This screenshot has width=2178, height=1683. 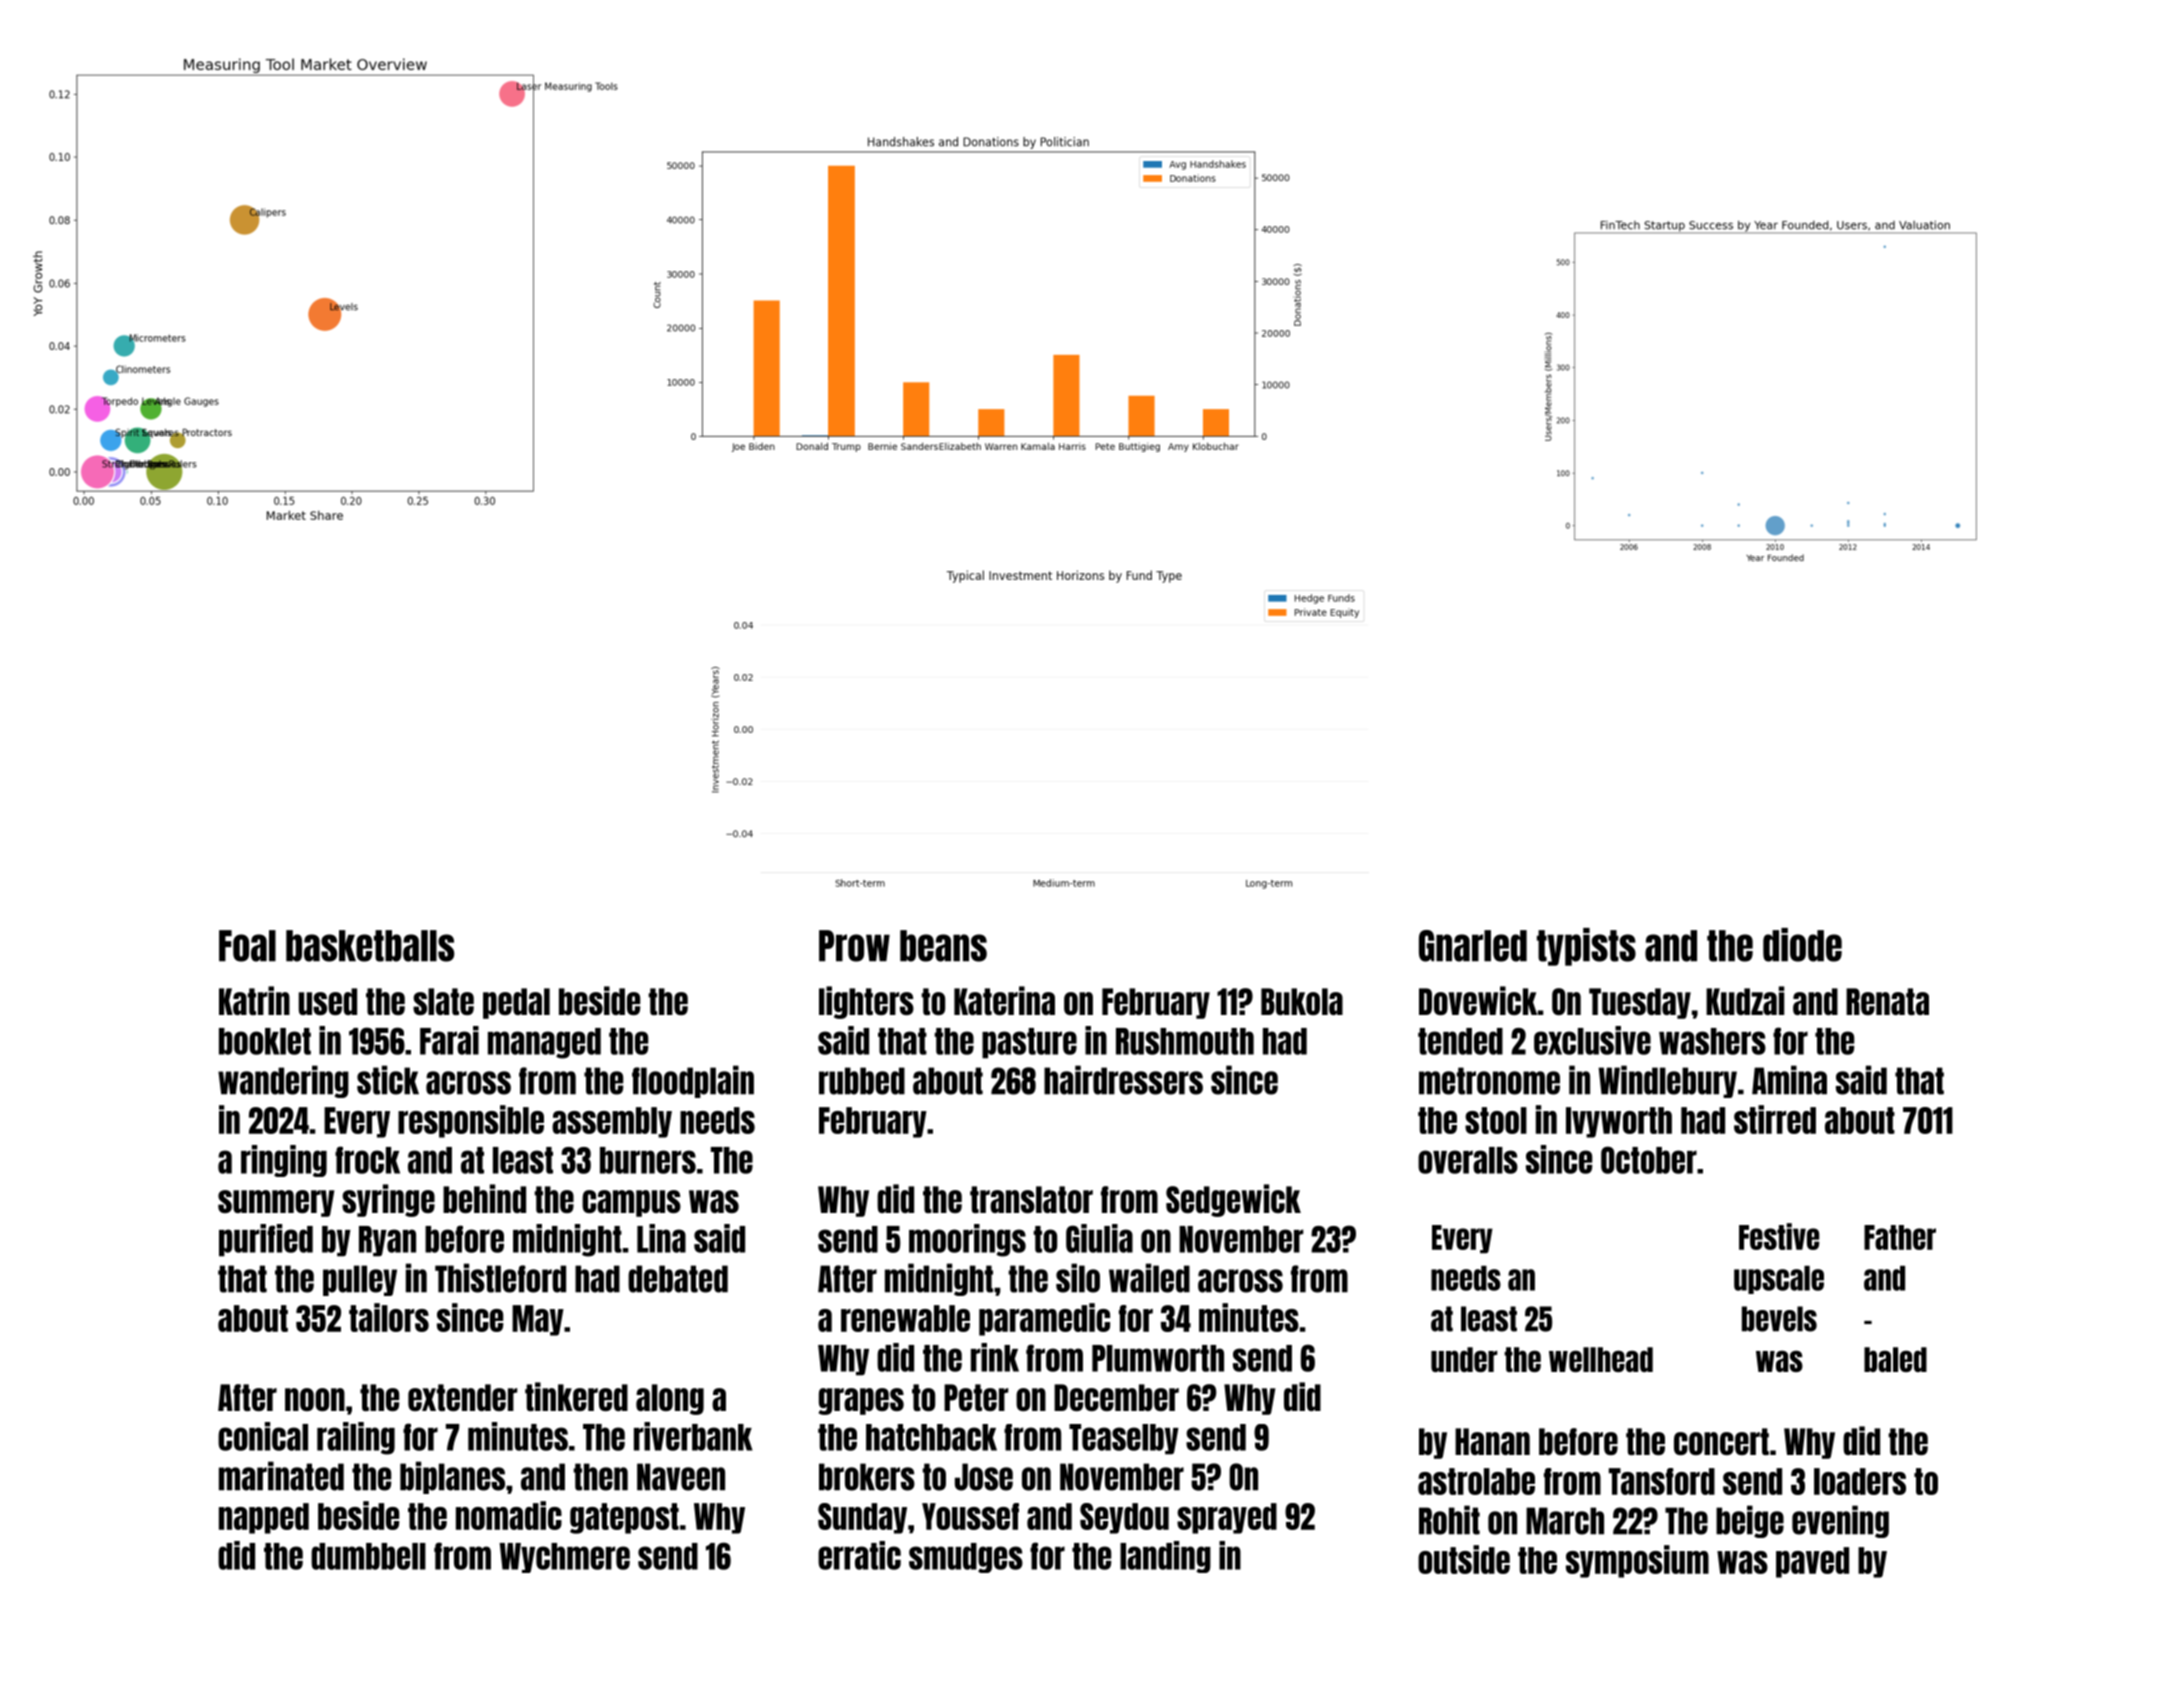 I want to click on typists, so click(x=1586, y=947).
